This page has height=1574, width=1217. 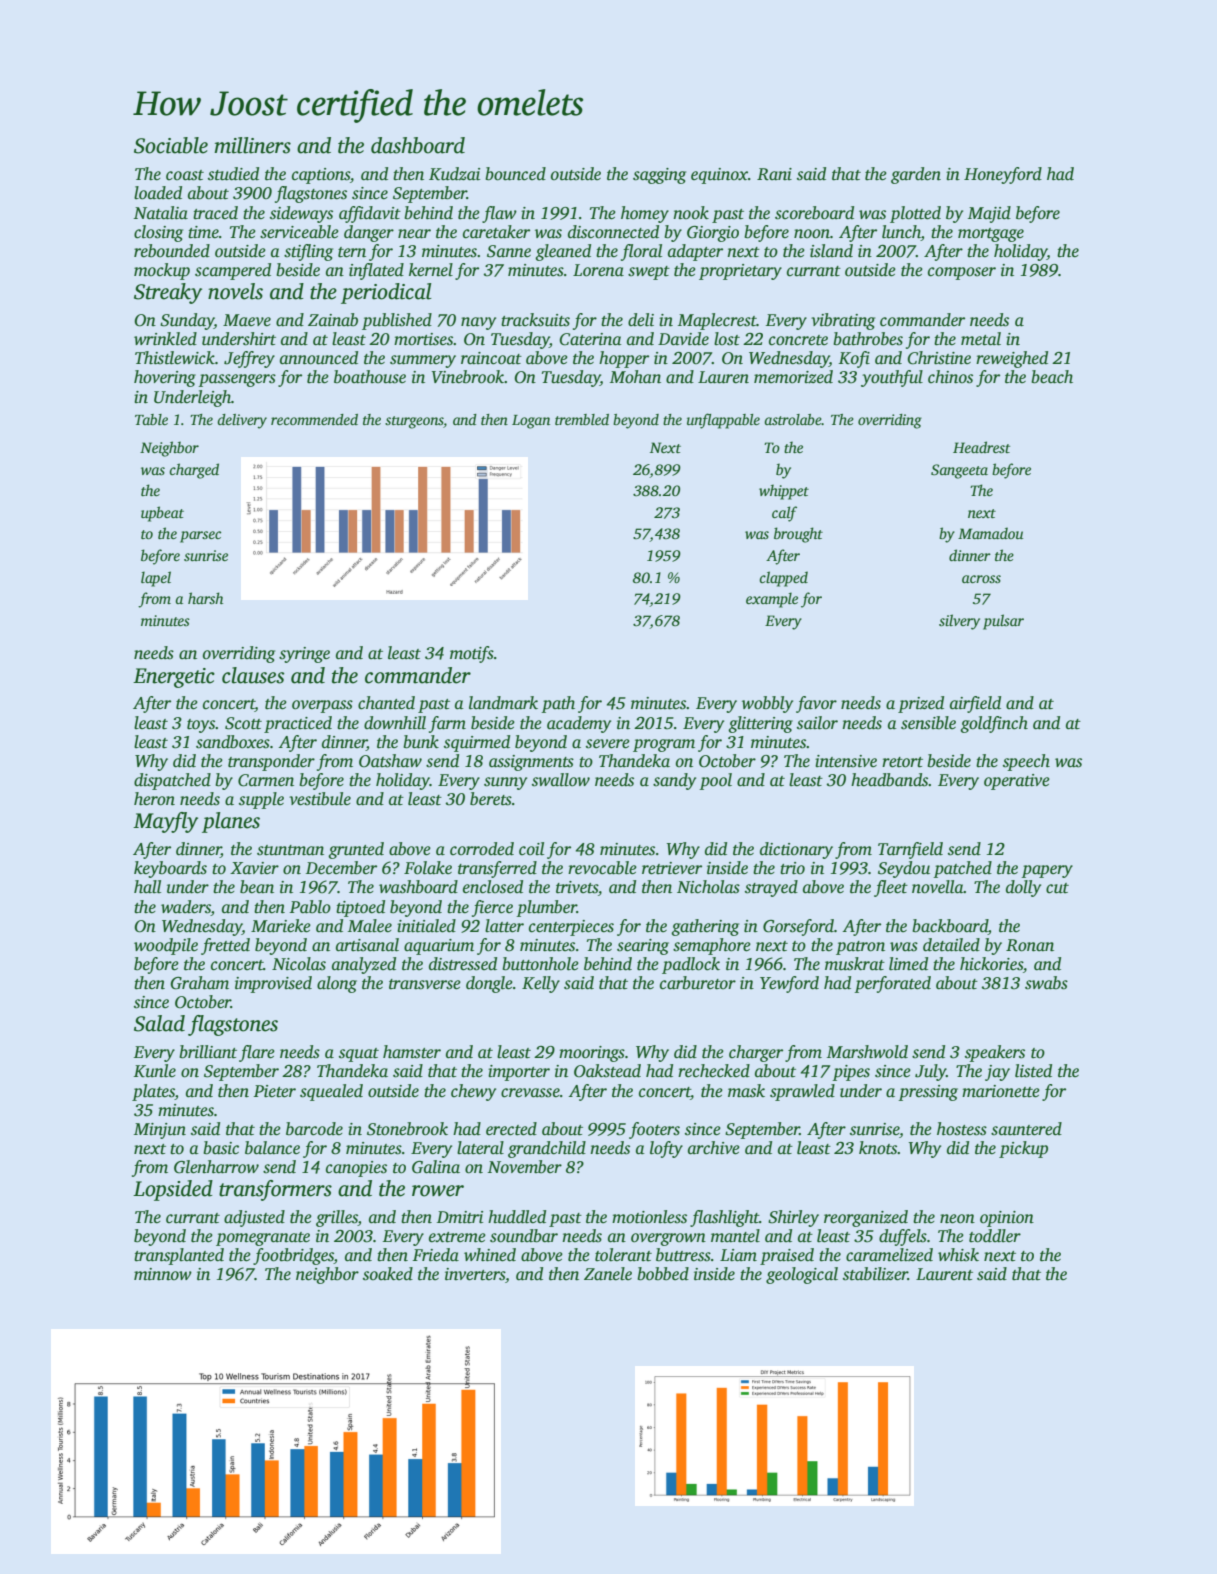 What do you see at coordinates (425, 984) in the page?
I see `transverse` at bounding box center [425, 984].
